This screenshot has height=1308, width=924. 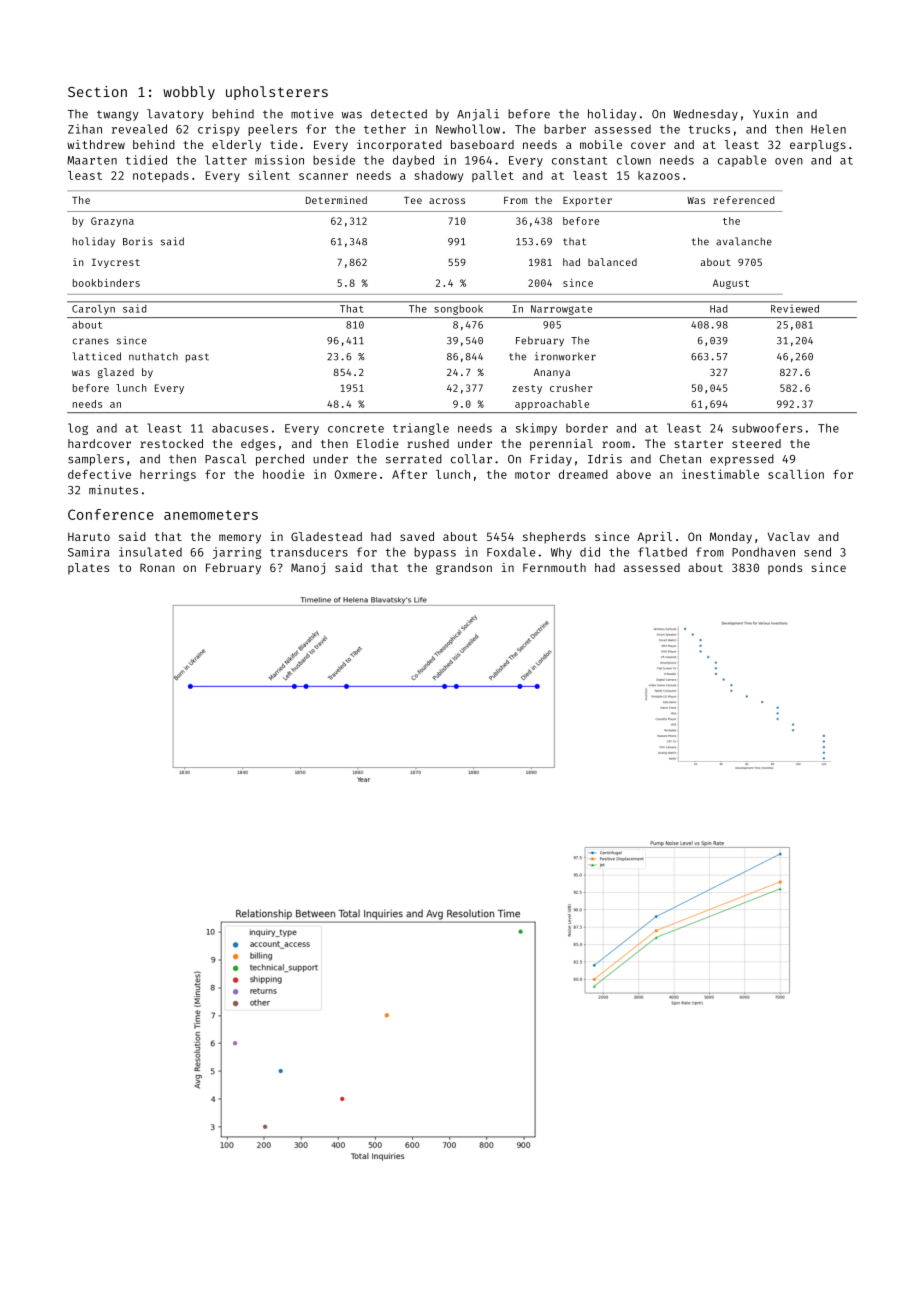 I want to click on Yuxin, so click(x=770, y=114).
